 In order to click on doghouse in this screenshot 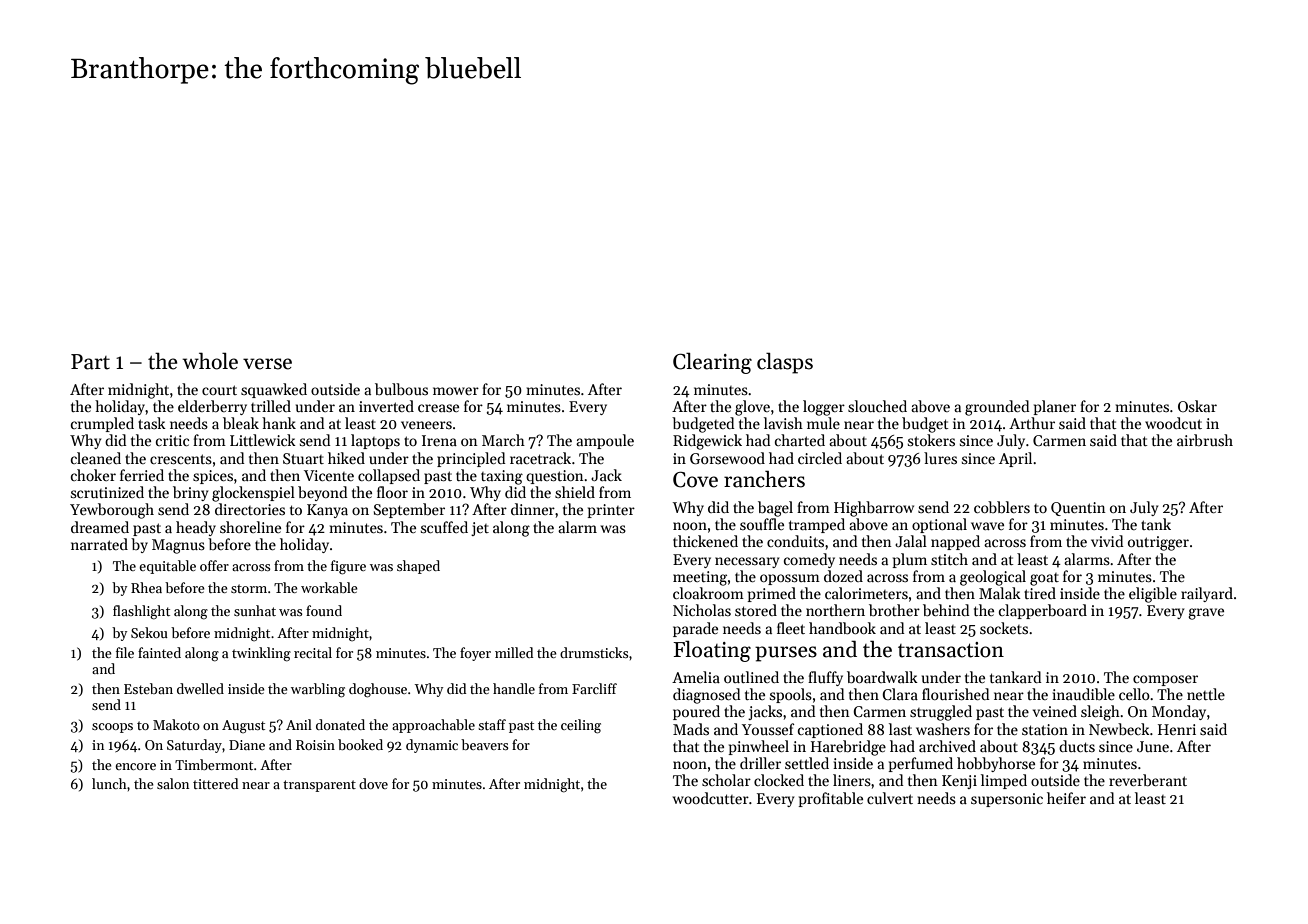, I will do `click(378, 690)`.
